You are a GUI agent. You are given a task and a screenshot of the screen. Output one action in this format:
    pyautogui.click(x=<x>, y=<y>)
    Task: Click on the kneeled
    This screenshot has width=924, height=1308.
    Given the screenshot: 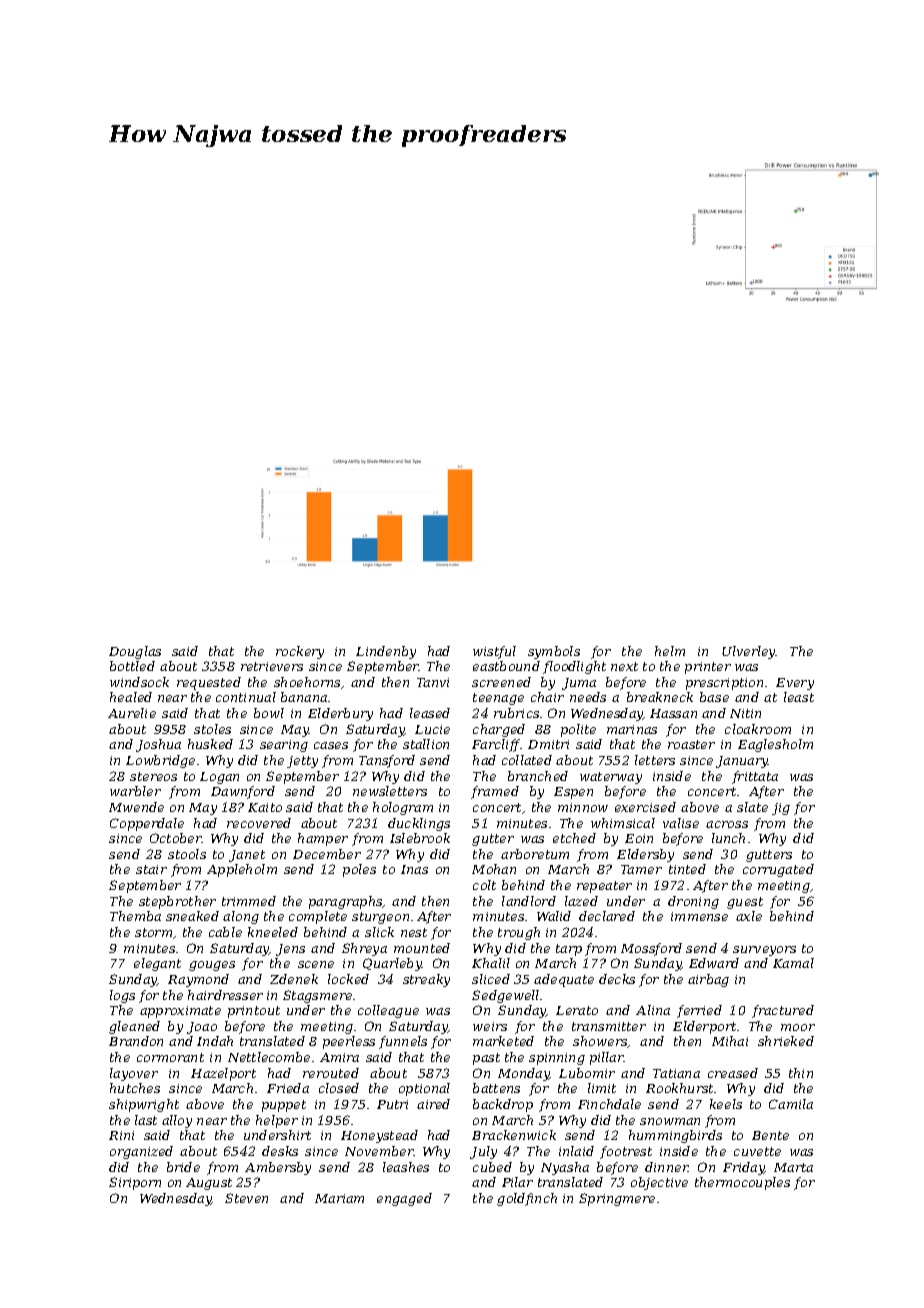 What is the action you would take?
    pyautogui.click(x=273, y=932)
